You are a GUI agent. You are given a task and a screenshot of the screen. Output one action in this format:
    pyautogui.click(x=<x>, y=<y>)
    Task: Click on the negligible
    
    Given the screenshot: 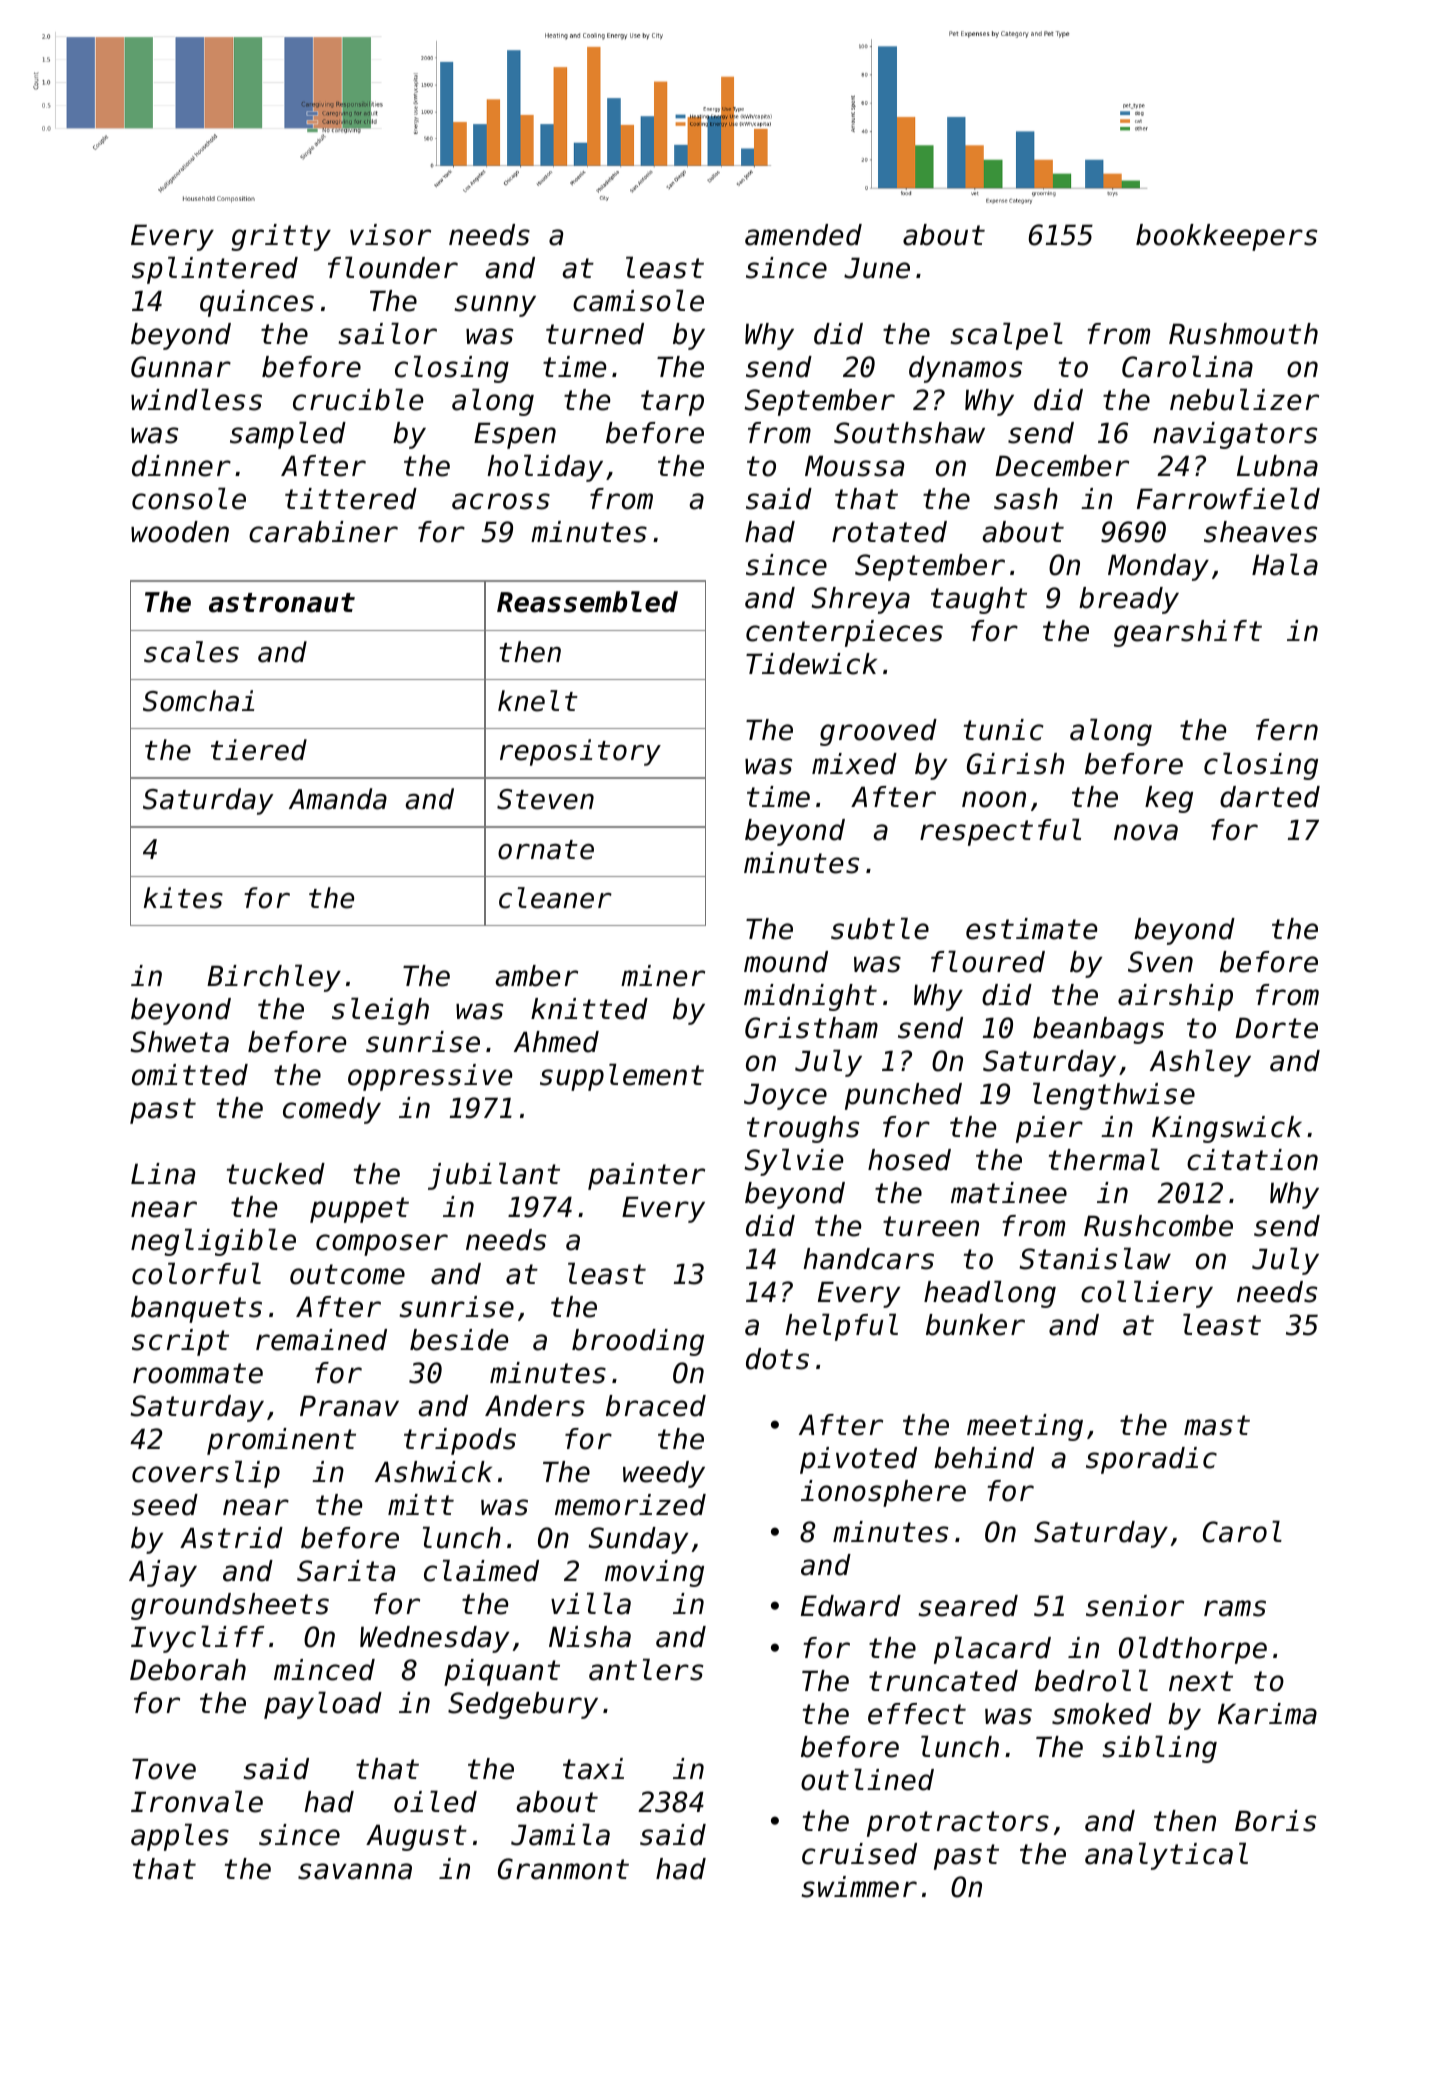 What is the action you would take?
    pyautogui.click(x=213, y=1242)
